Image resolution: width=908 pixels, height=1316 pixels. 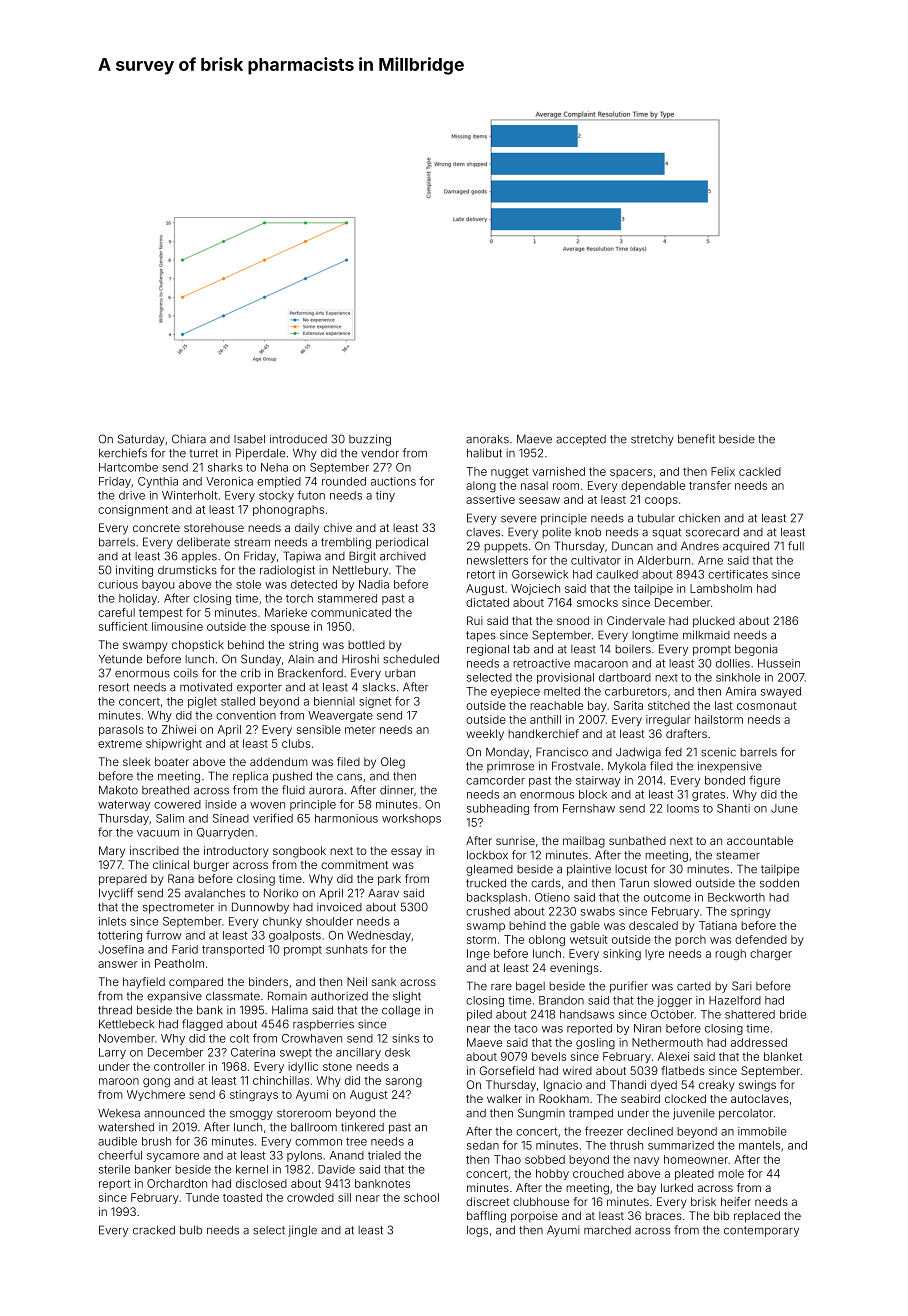 What do you see at coordinates (154, 1230) in the document?
I see `cracked` at bounding box center [154, 1230].
